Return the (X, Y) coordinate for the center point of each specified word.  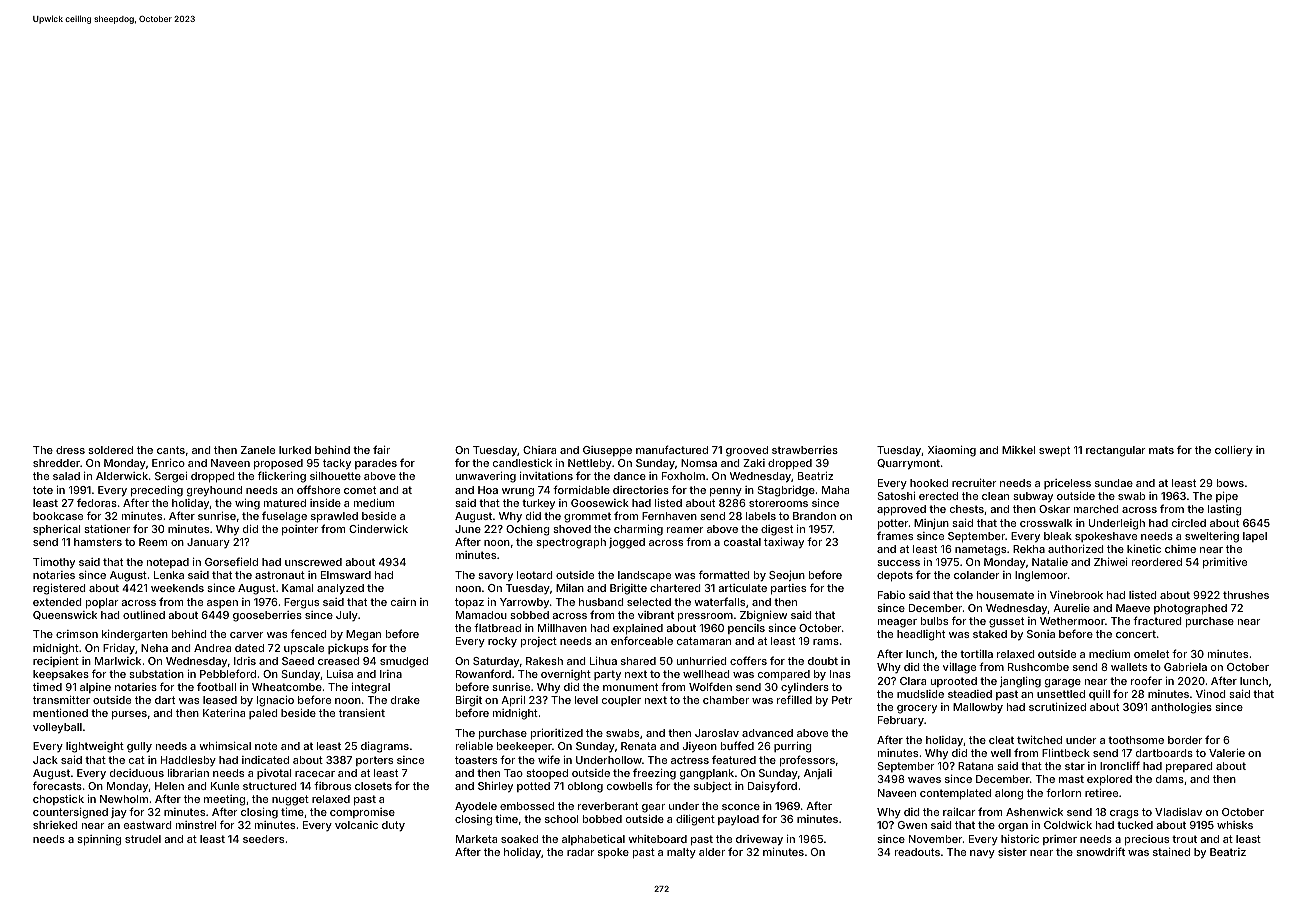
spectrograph (571, 543)
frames (895, 535)
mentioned (60, 713)
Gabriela (1185, 667)
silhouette (335, 476)
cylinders (805, 688)
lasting (1225, 510)
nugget (290, 800)
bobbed (602, 819)
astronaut (280, 575)
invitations (546, 476)
